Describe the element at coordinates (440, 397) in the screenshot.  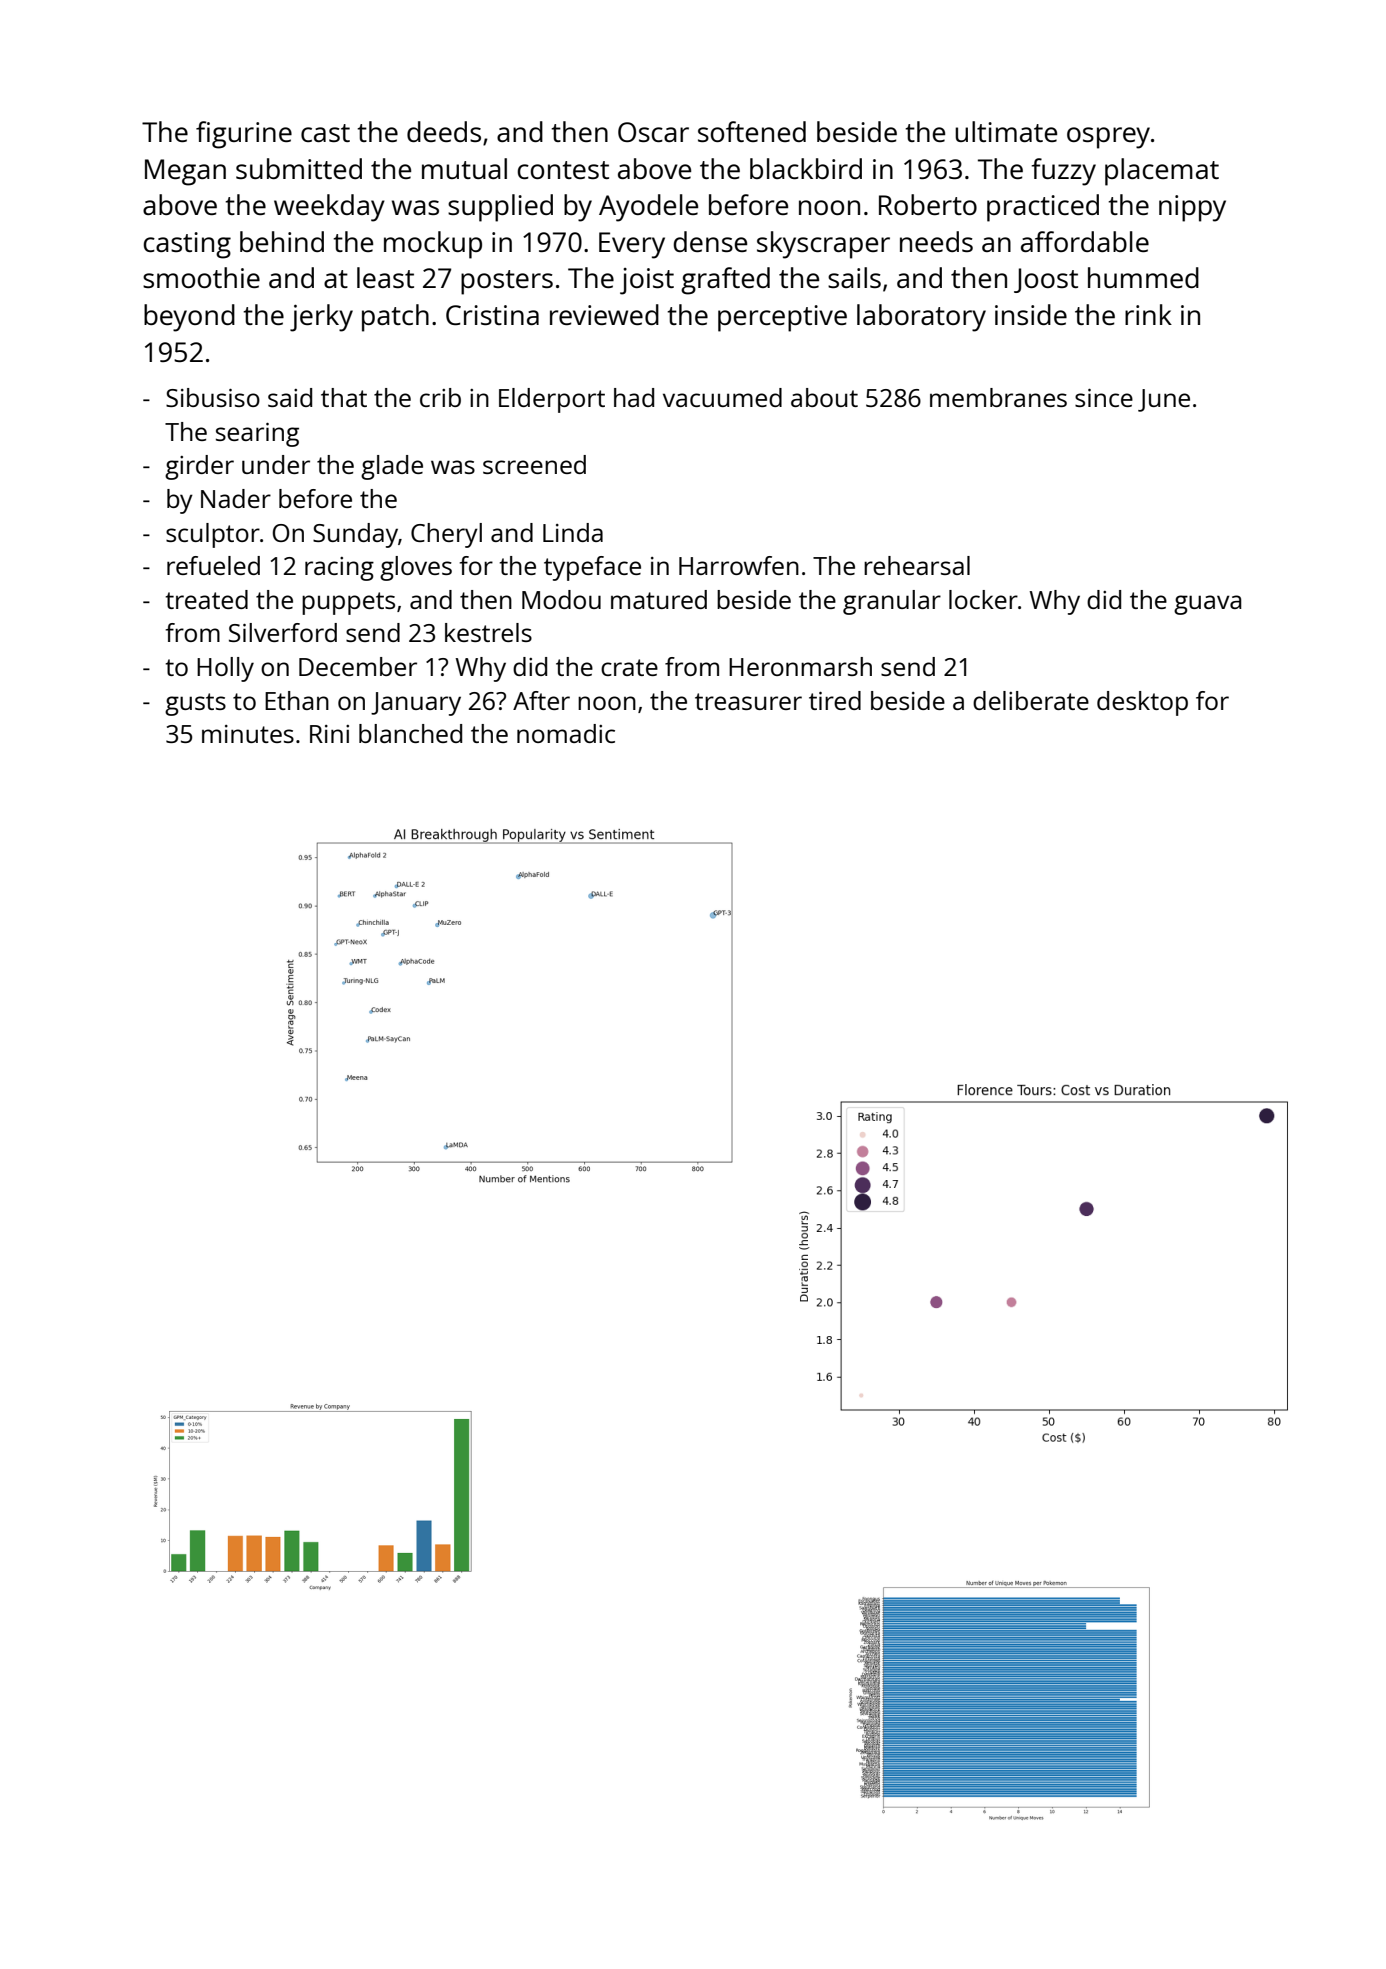
I see `crib` at that location.
